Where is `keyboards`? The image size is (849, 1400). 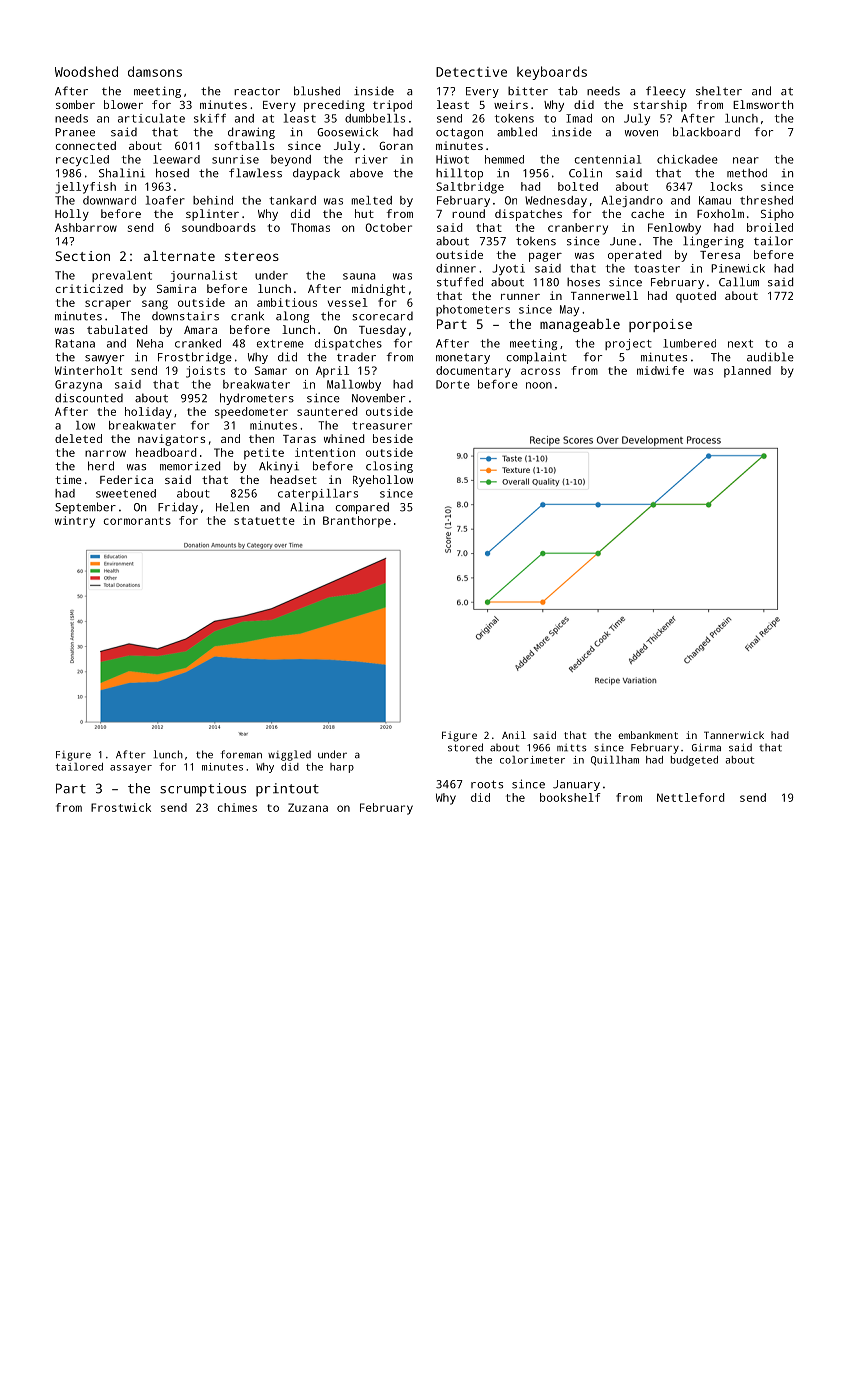 keyboards is located at coordinates (552, 73).
